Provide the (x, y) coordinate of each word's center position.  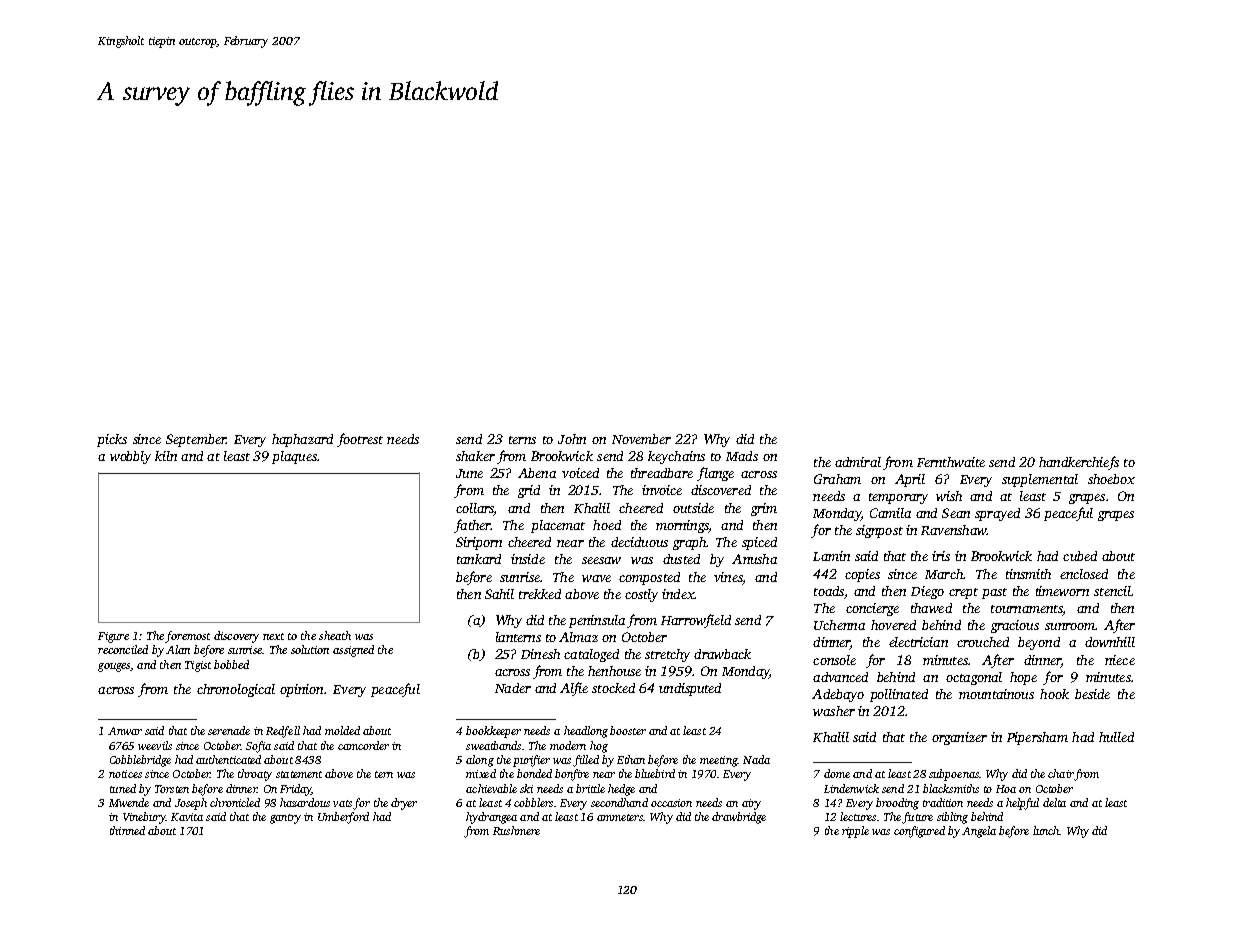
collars (475, 508)
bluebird (655, 773)
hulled (1116, 737)
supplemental (1040, 480)
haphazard (302, 440)
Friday (295, 790)
